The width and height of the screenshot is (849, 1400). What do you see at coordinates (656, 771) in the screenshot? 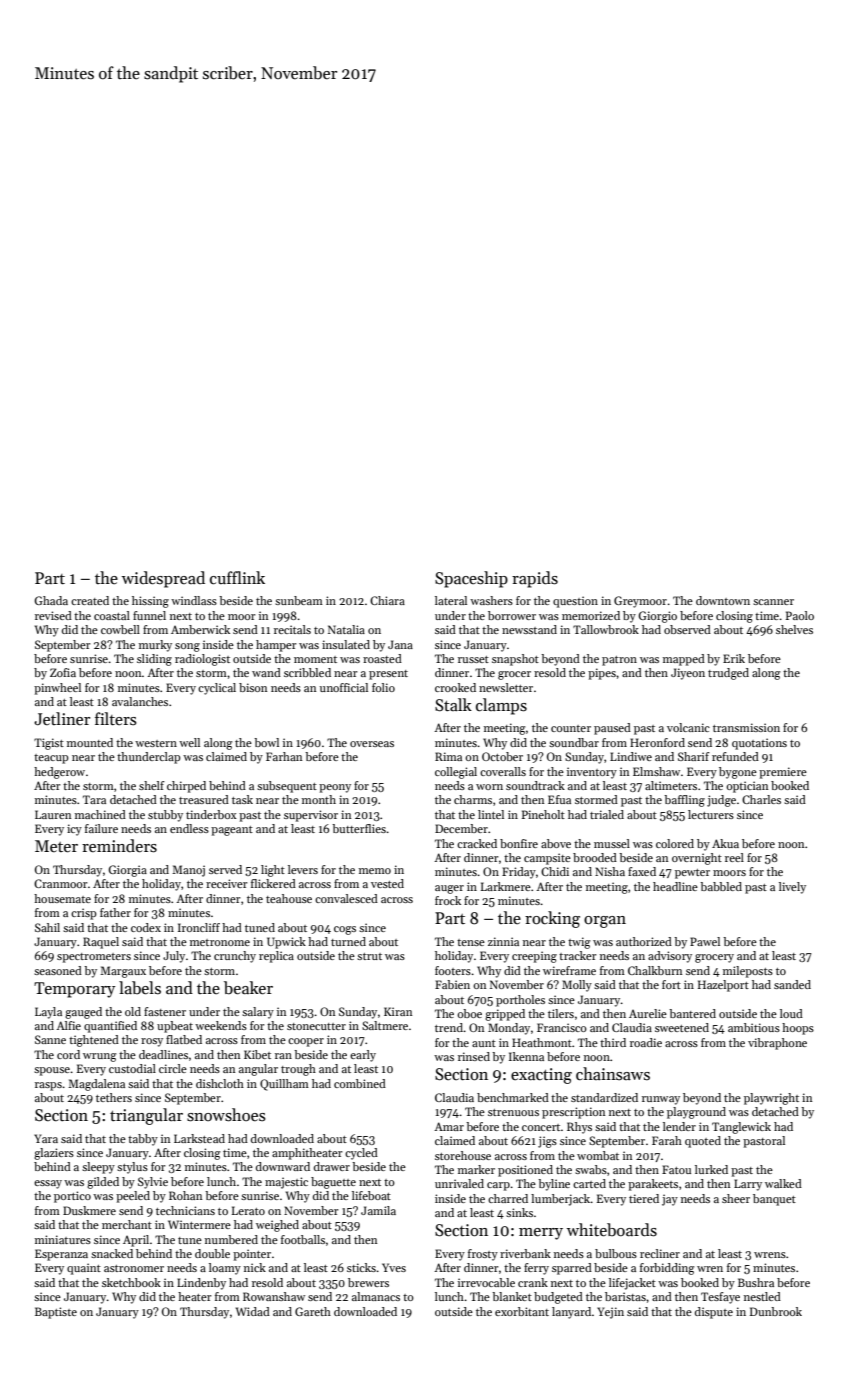
I see `Elmshaw` at bounding box center [656, 771].
